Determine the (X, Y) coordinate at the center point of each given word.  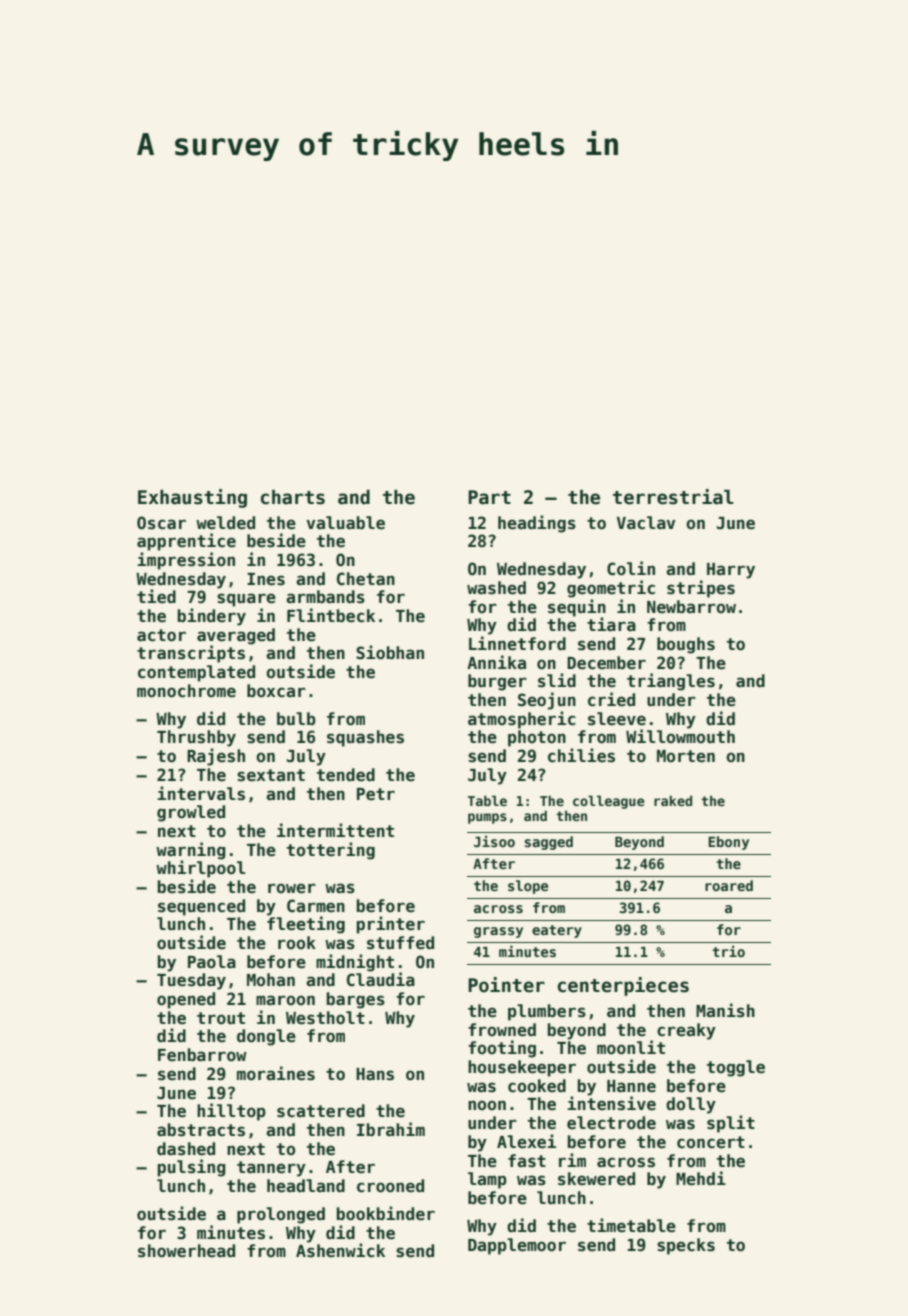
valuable (345, 523)
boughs (686, 645)
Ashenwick (340, 1250)
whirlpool (201, 869)
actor (161, 635)
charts (293, 497)
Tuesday (191, 981)
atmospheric (522, 720)
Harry (731, 571)
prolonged (281, 1215)
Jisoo (494, 841)
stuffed (400, 943)
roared (729, 885)
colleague (608, 802)
